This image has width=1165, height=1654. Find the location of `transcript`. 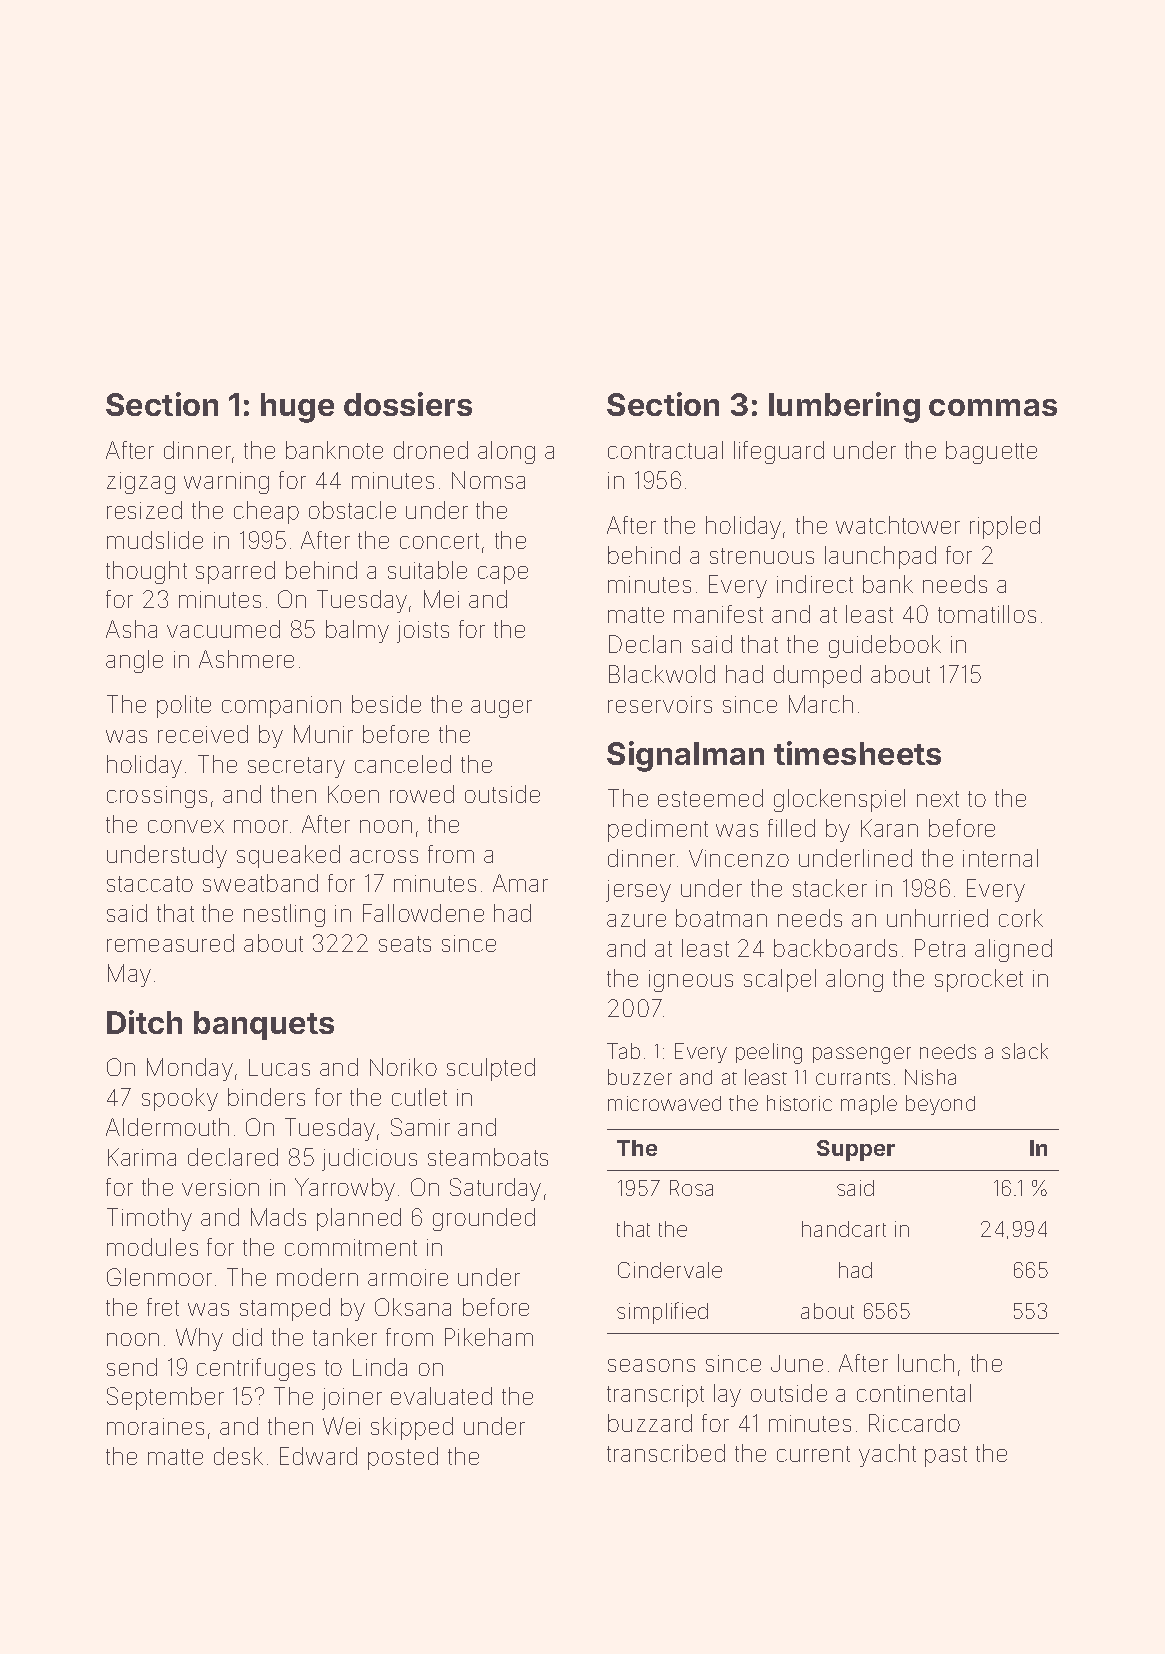

transcript is located at coordinates (655, 1396).
